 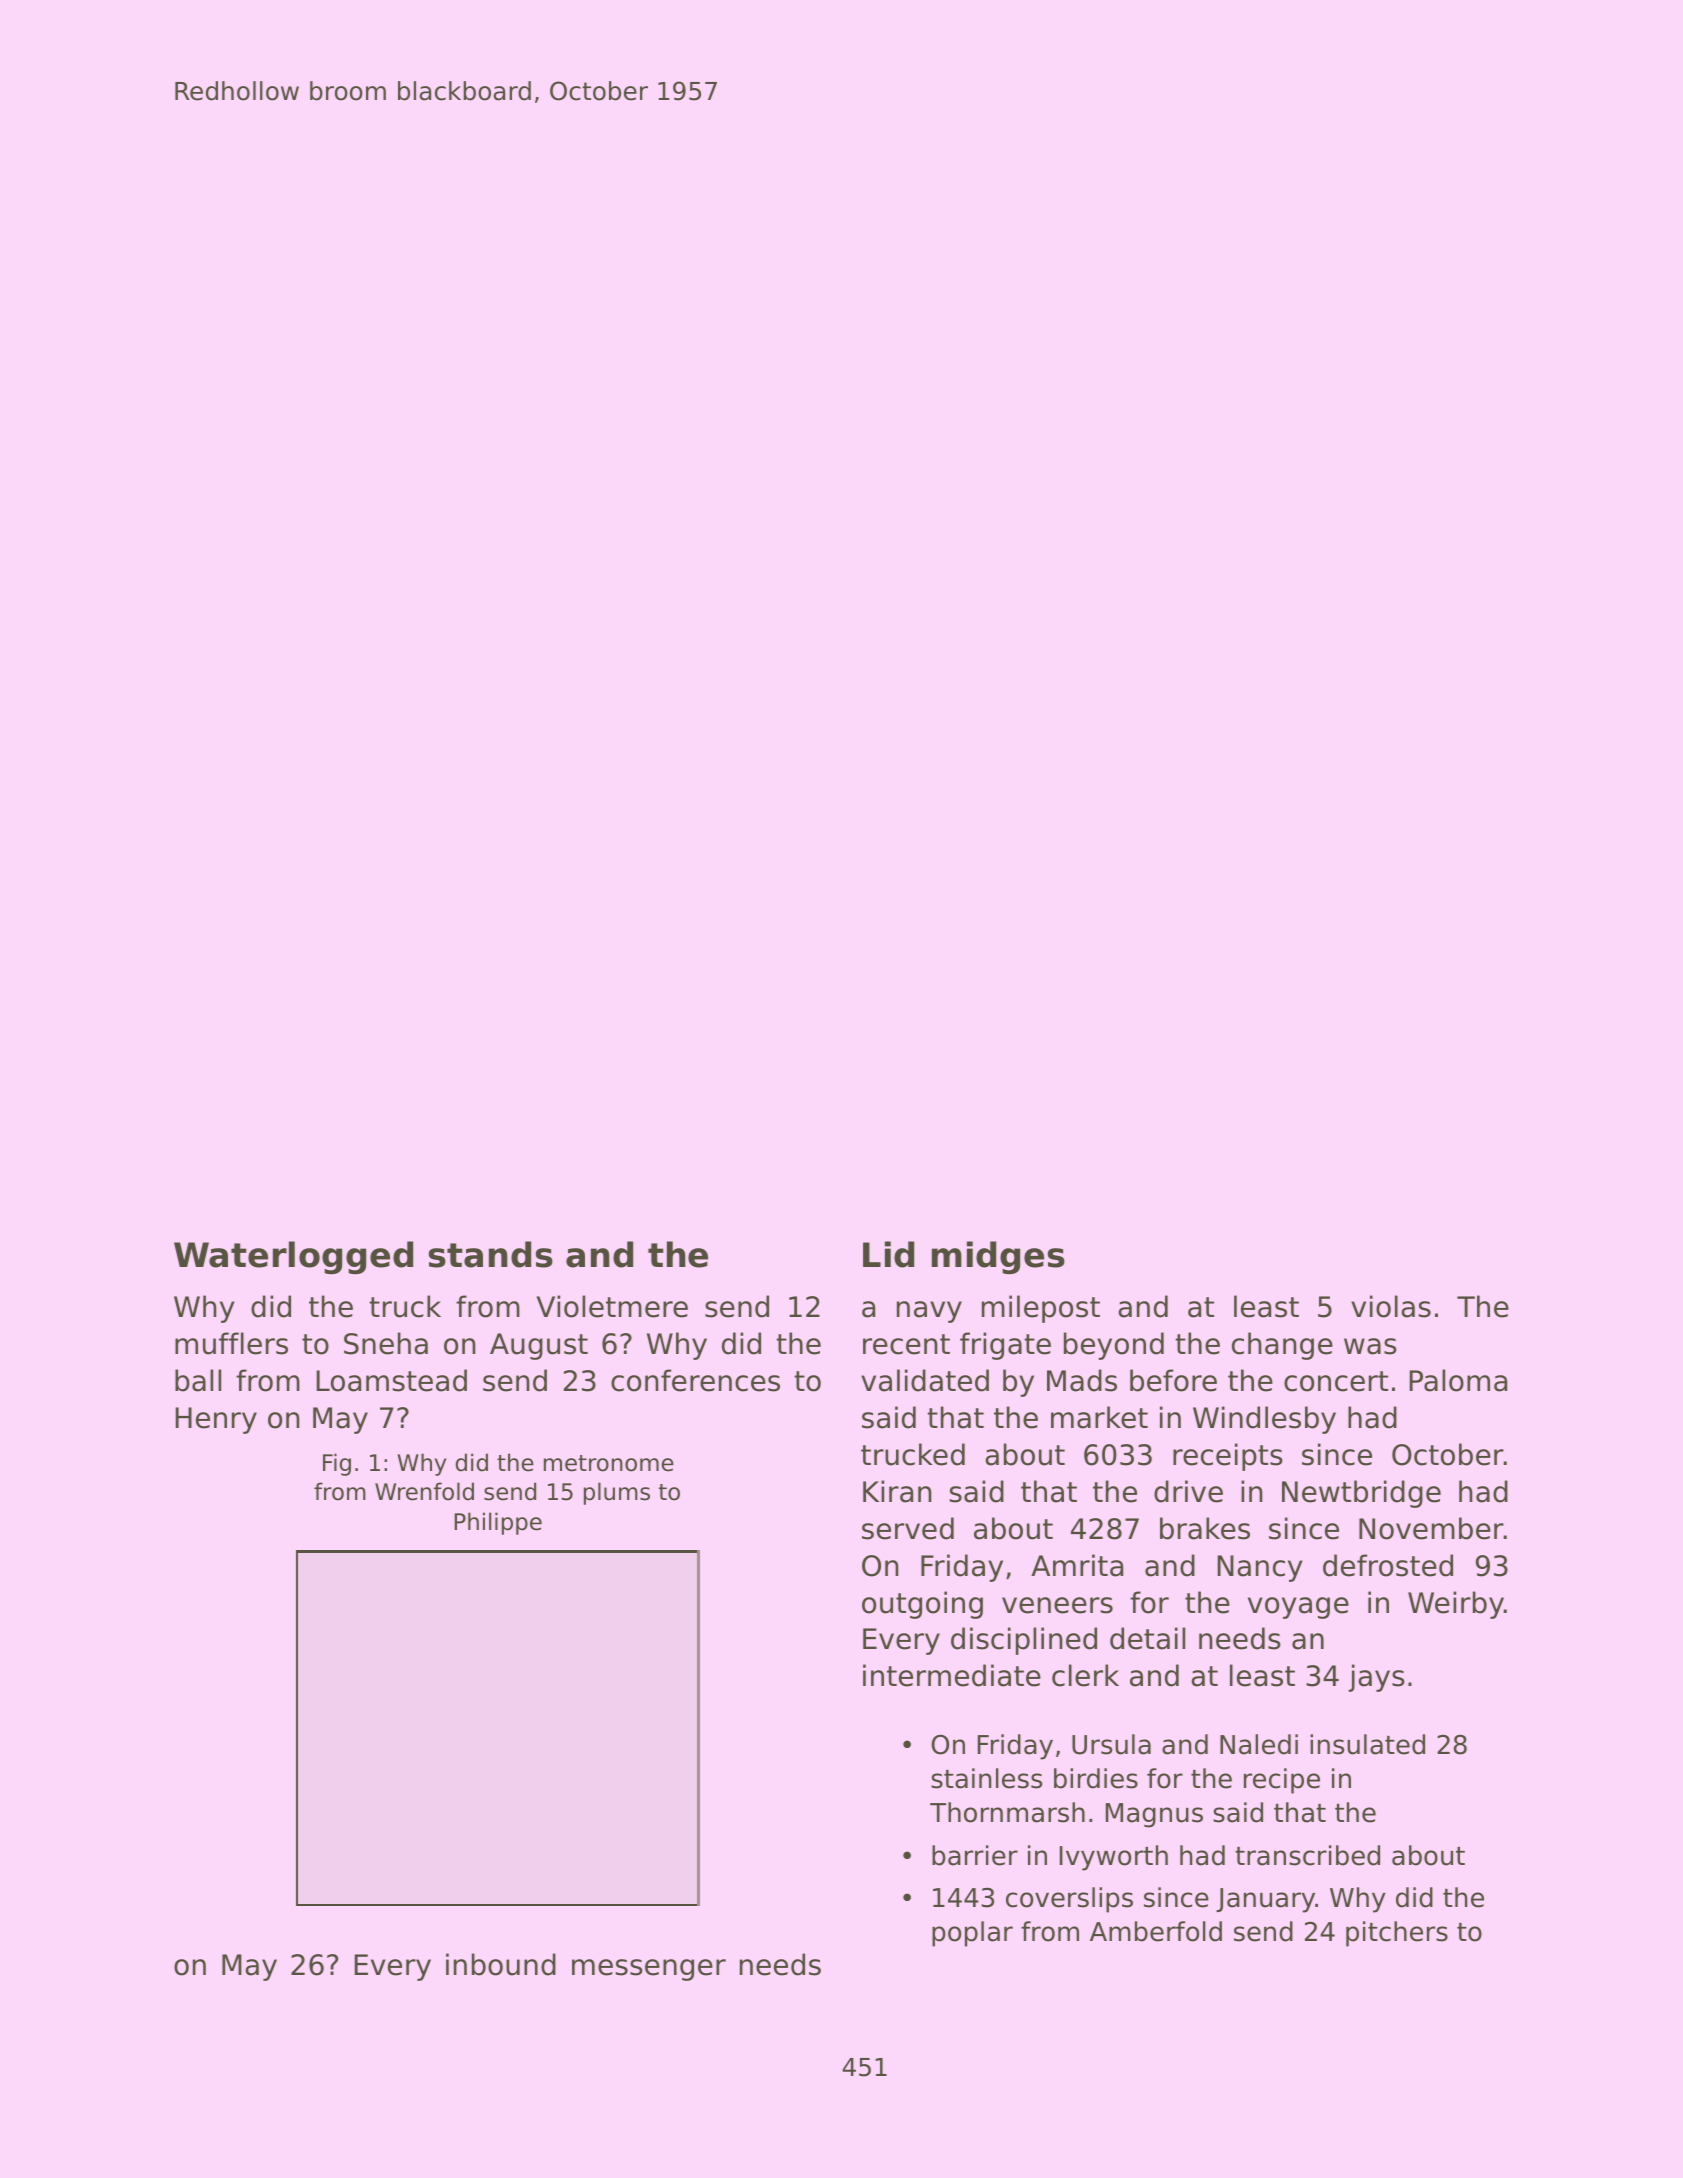 What do you see at coordinates (498, 1523) in the screenshot?
I see `Philippe` at bounding box center [498, 1523].
